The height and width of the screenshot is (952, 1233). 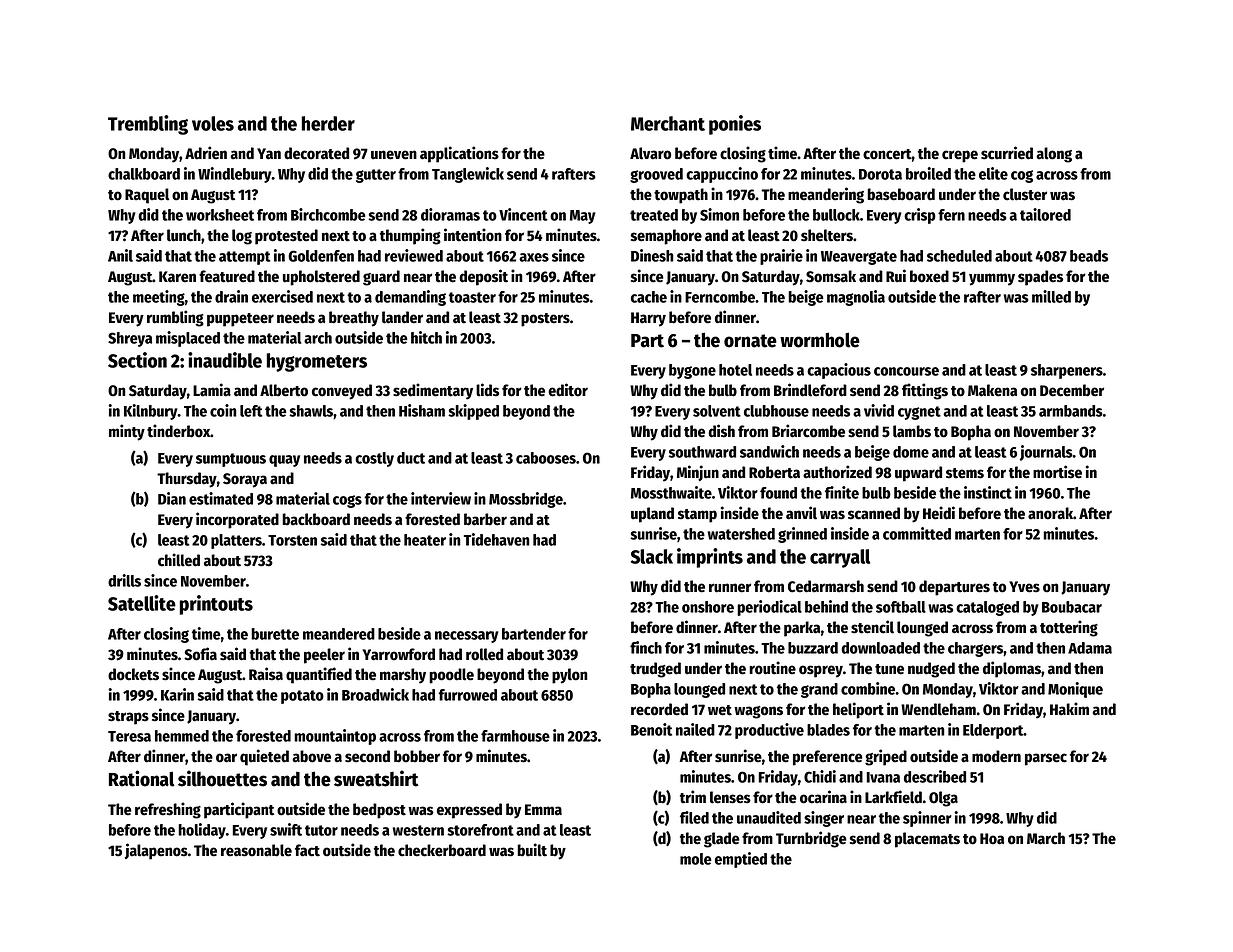 What do you see at coordinates (1090, 648) in the screenshot?
I see `Adama` at bounding box center [1090, 648].
